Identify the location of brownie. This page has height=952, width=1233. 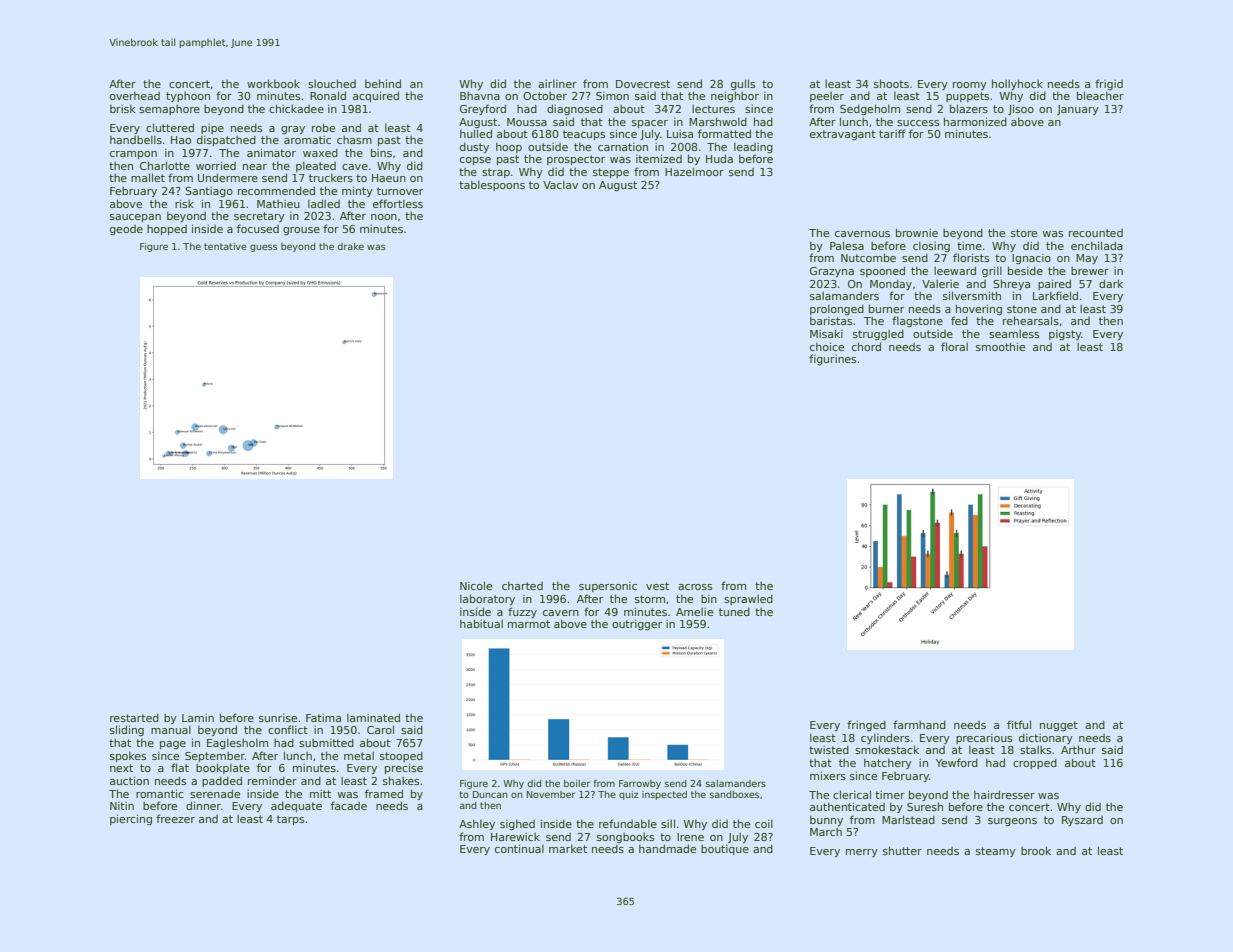
(917, 232).
